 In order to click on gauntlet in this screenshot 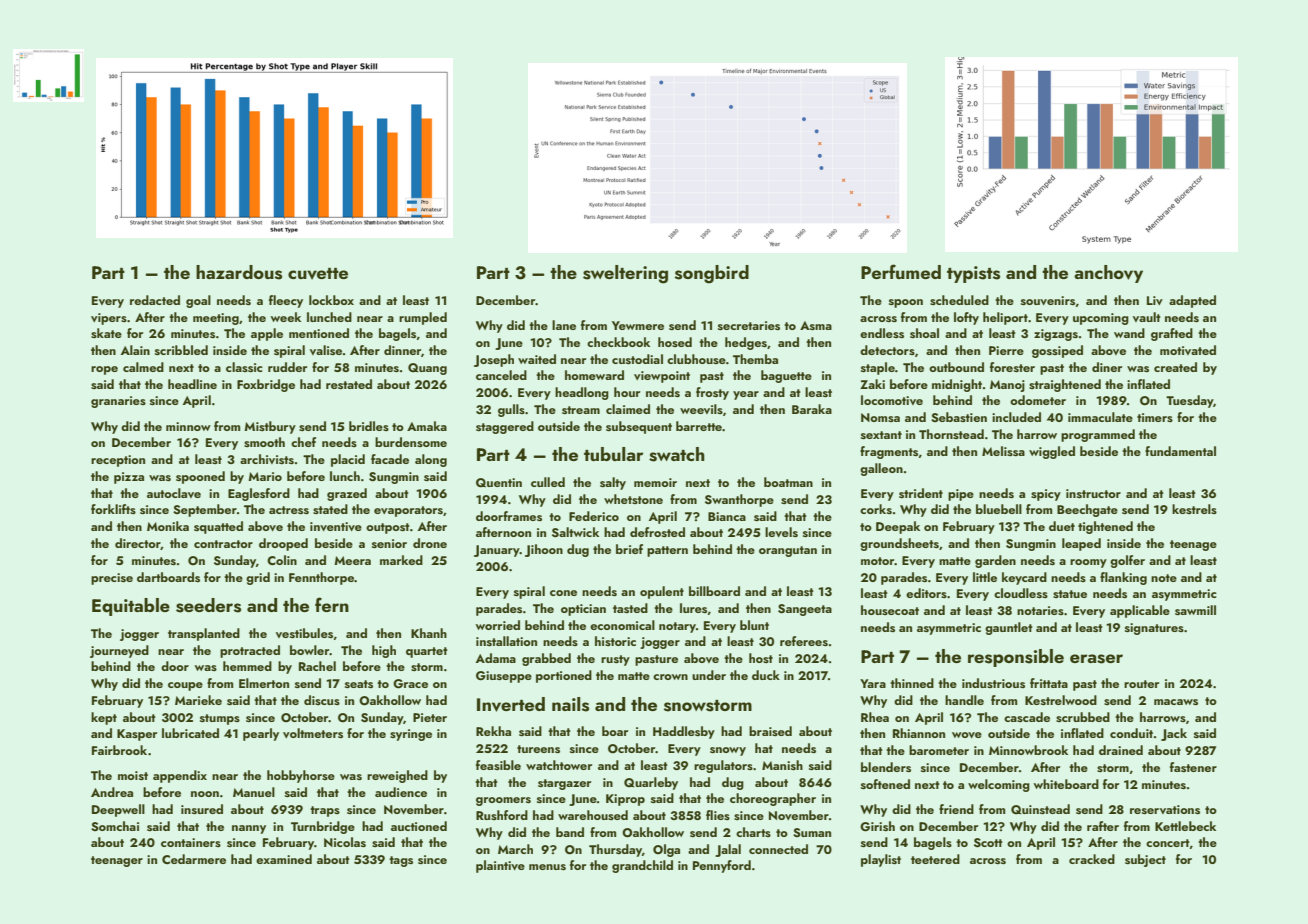, I will do `click(1009, 628)`.
